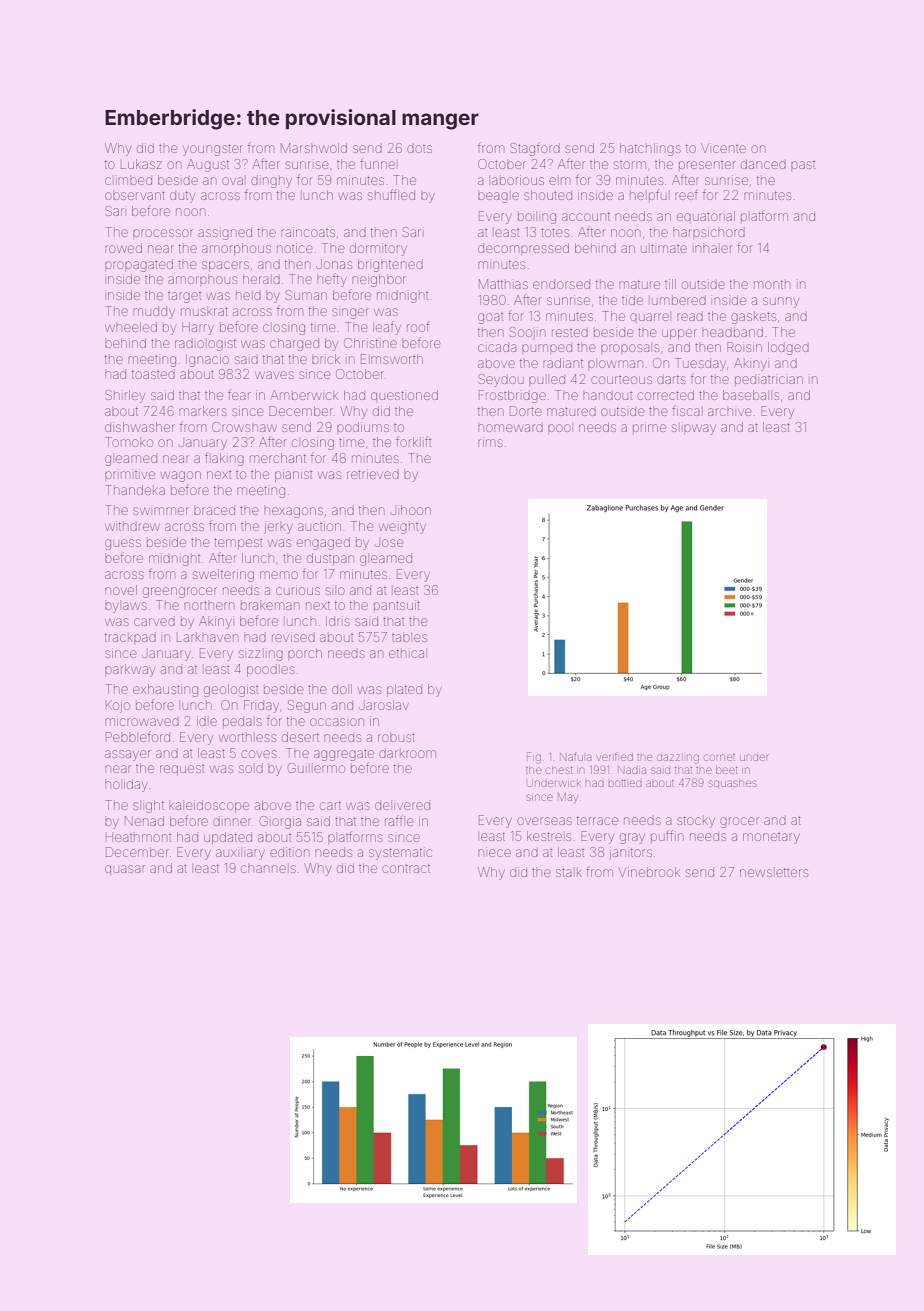 The height and width of the screenshot is (1311, 924). Describe the element at coordinates (130, 670) in the screenshot. I see `parkway` at that location.
